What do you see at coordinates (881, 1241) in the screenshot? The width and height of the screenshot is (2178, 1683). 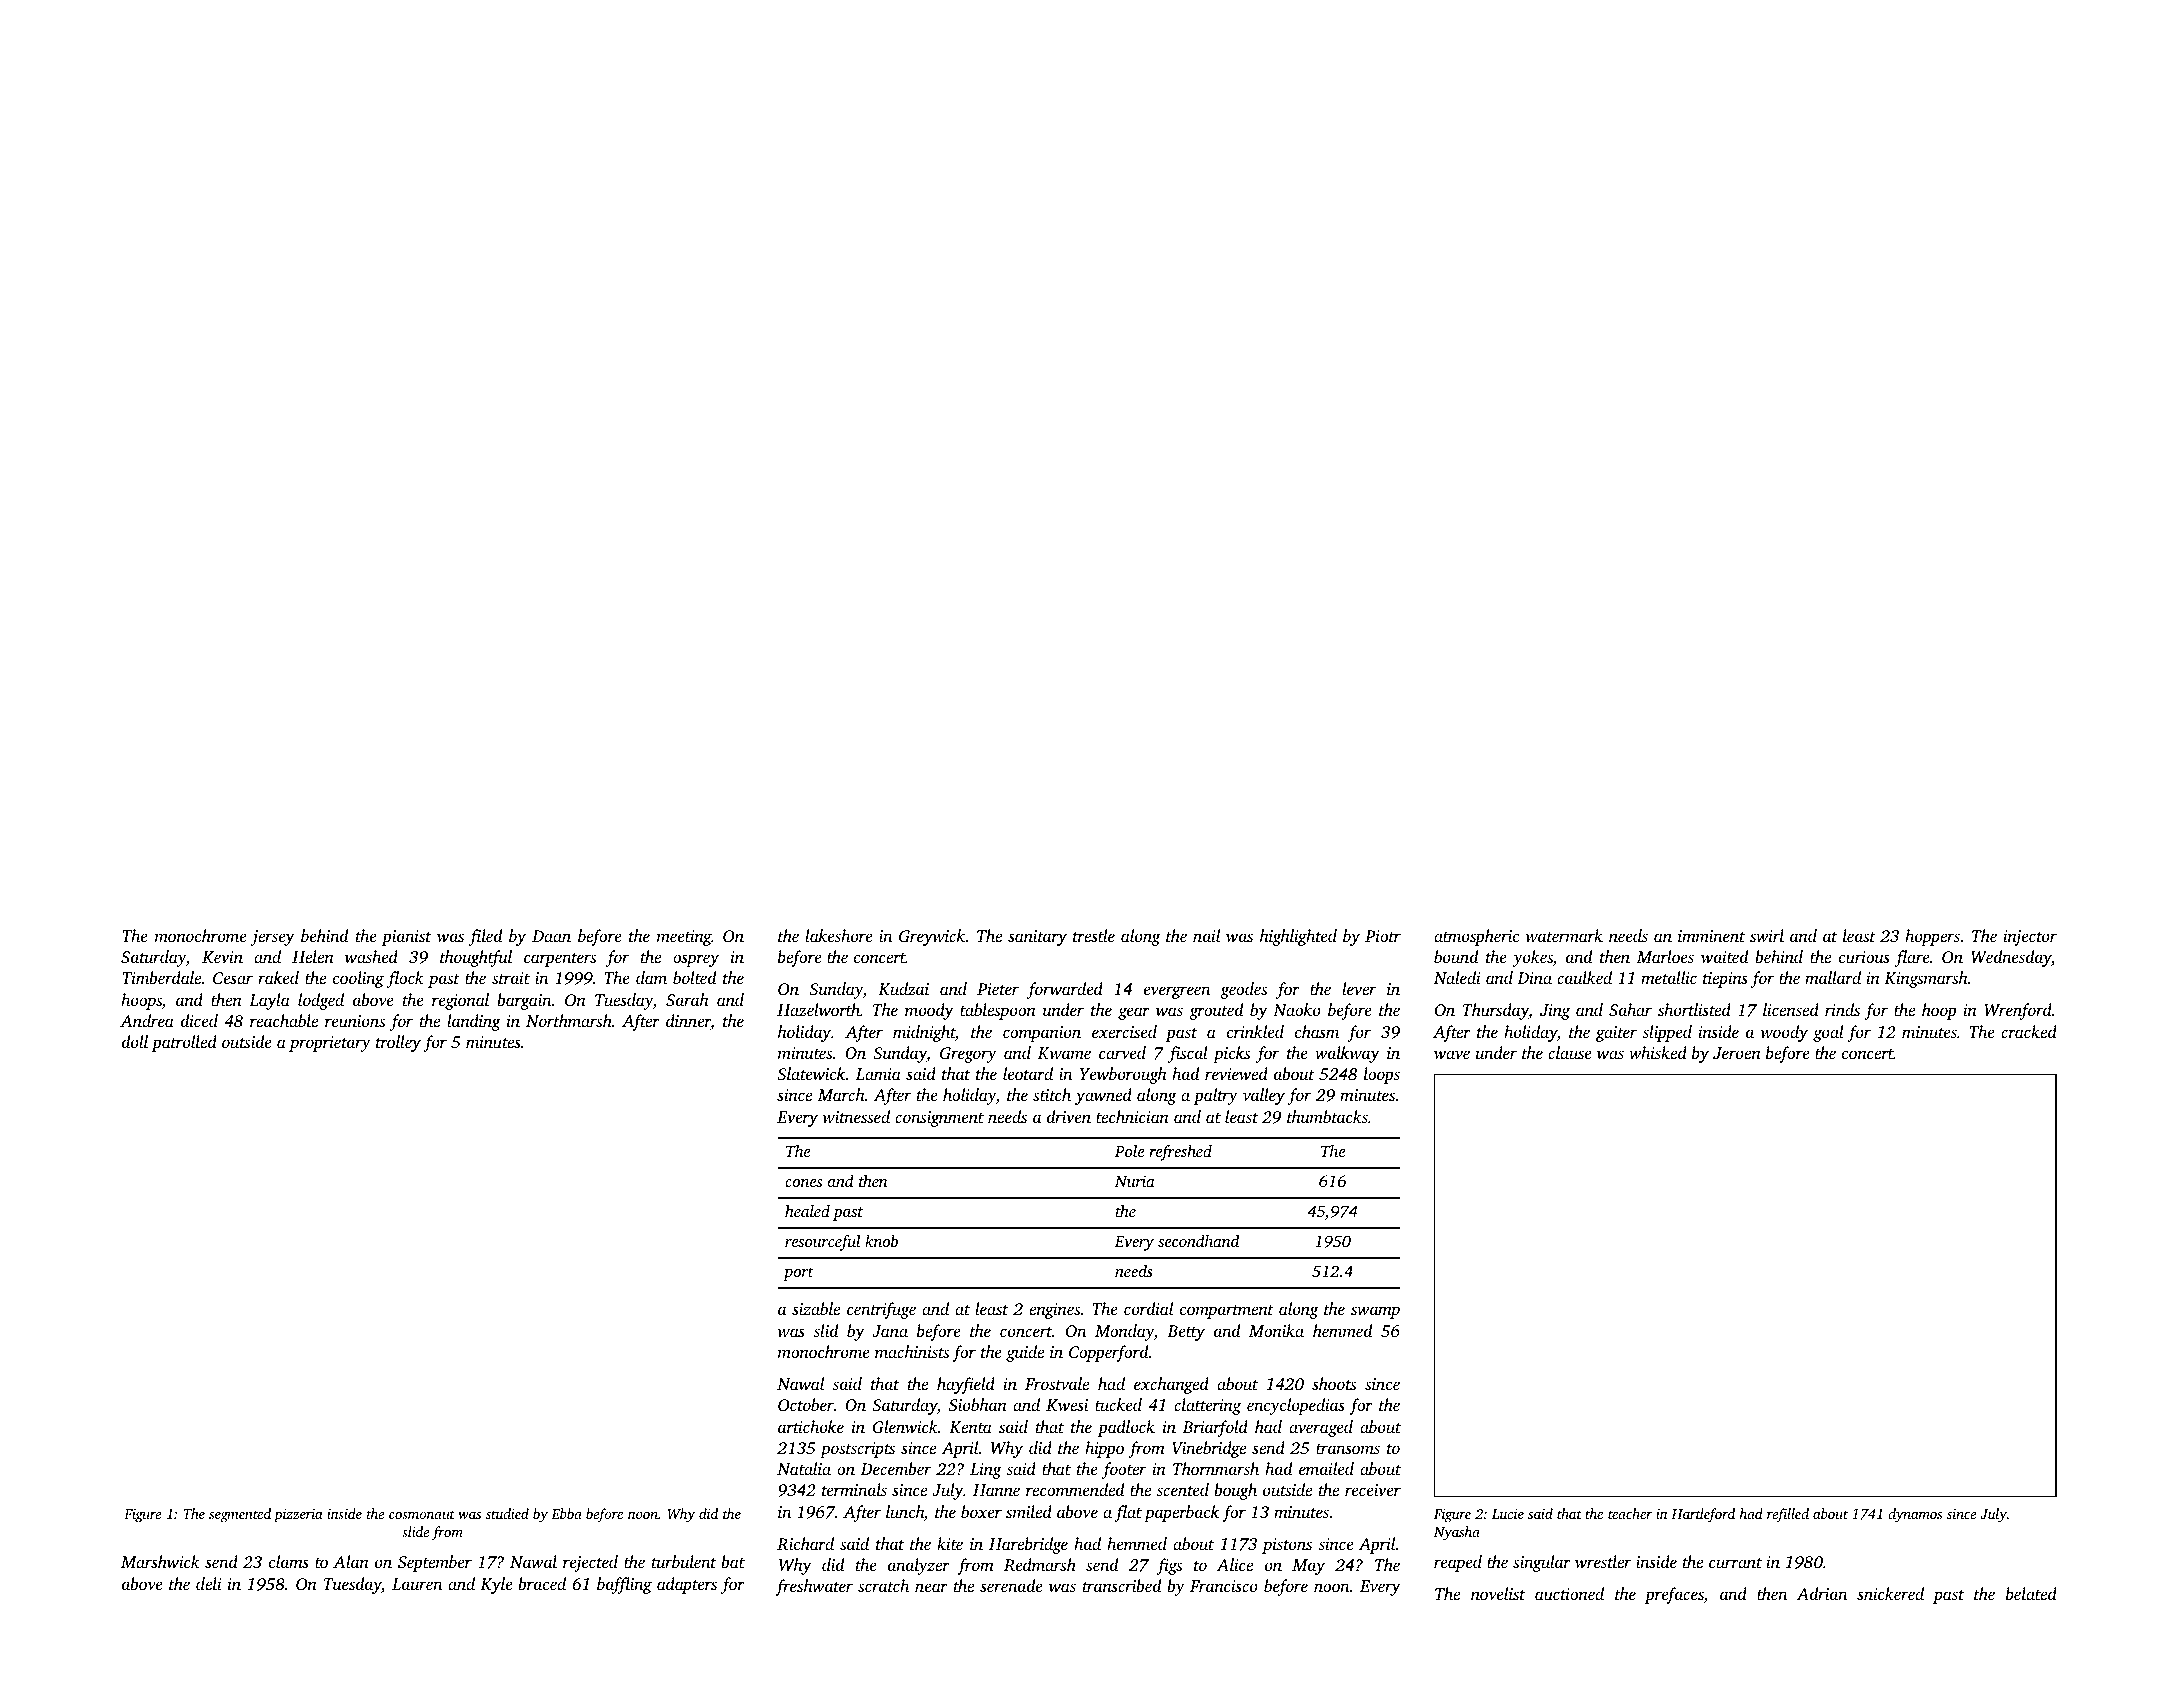 I see `knob` at bounding box center [881, 1241].
